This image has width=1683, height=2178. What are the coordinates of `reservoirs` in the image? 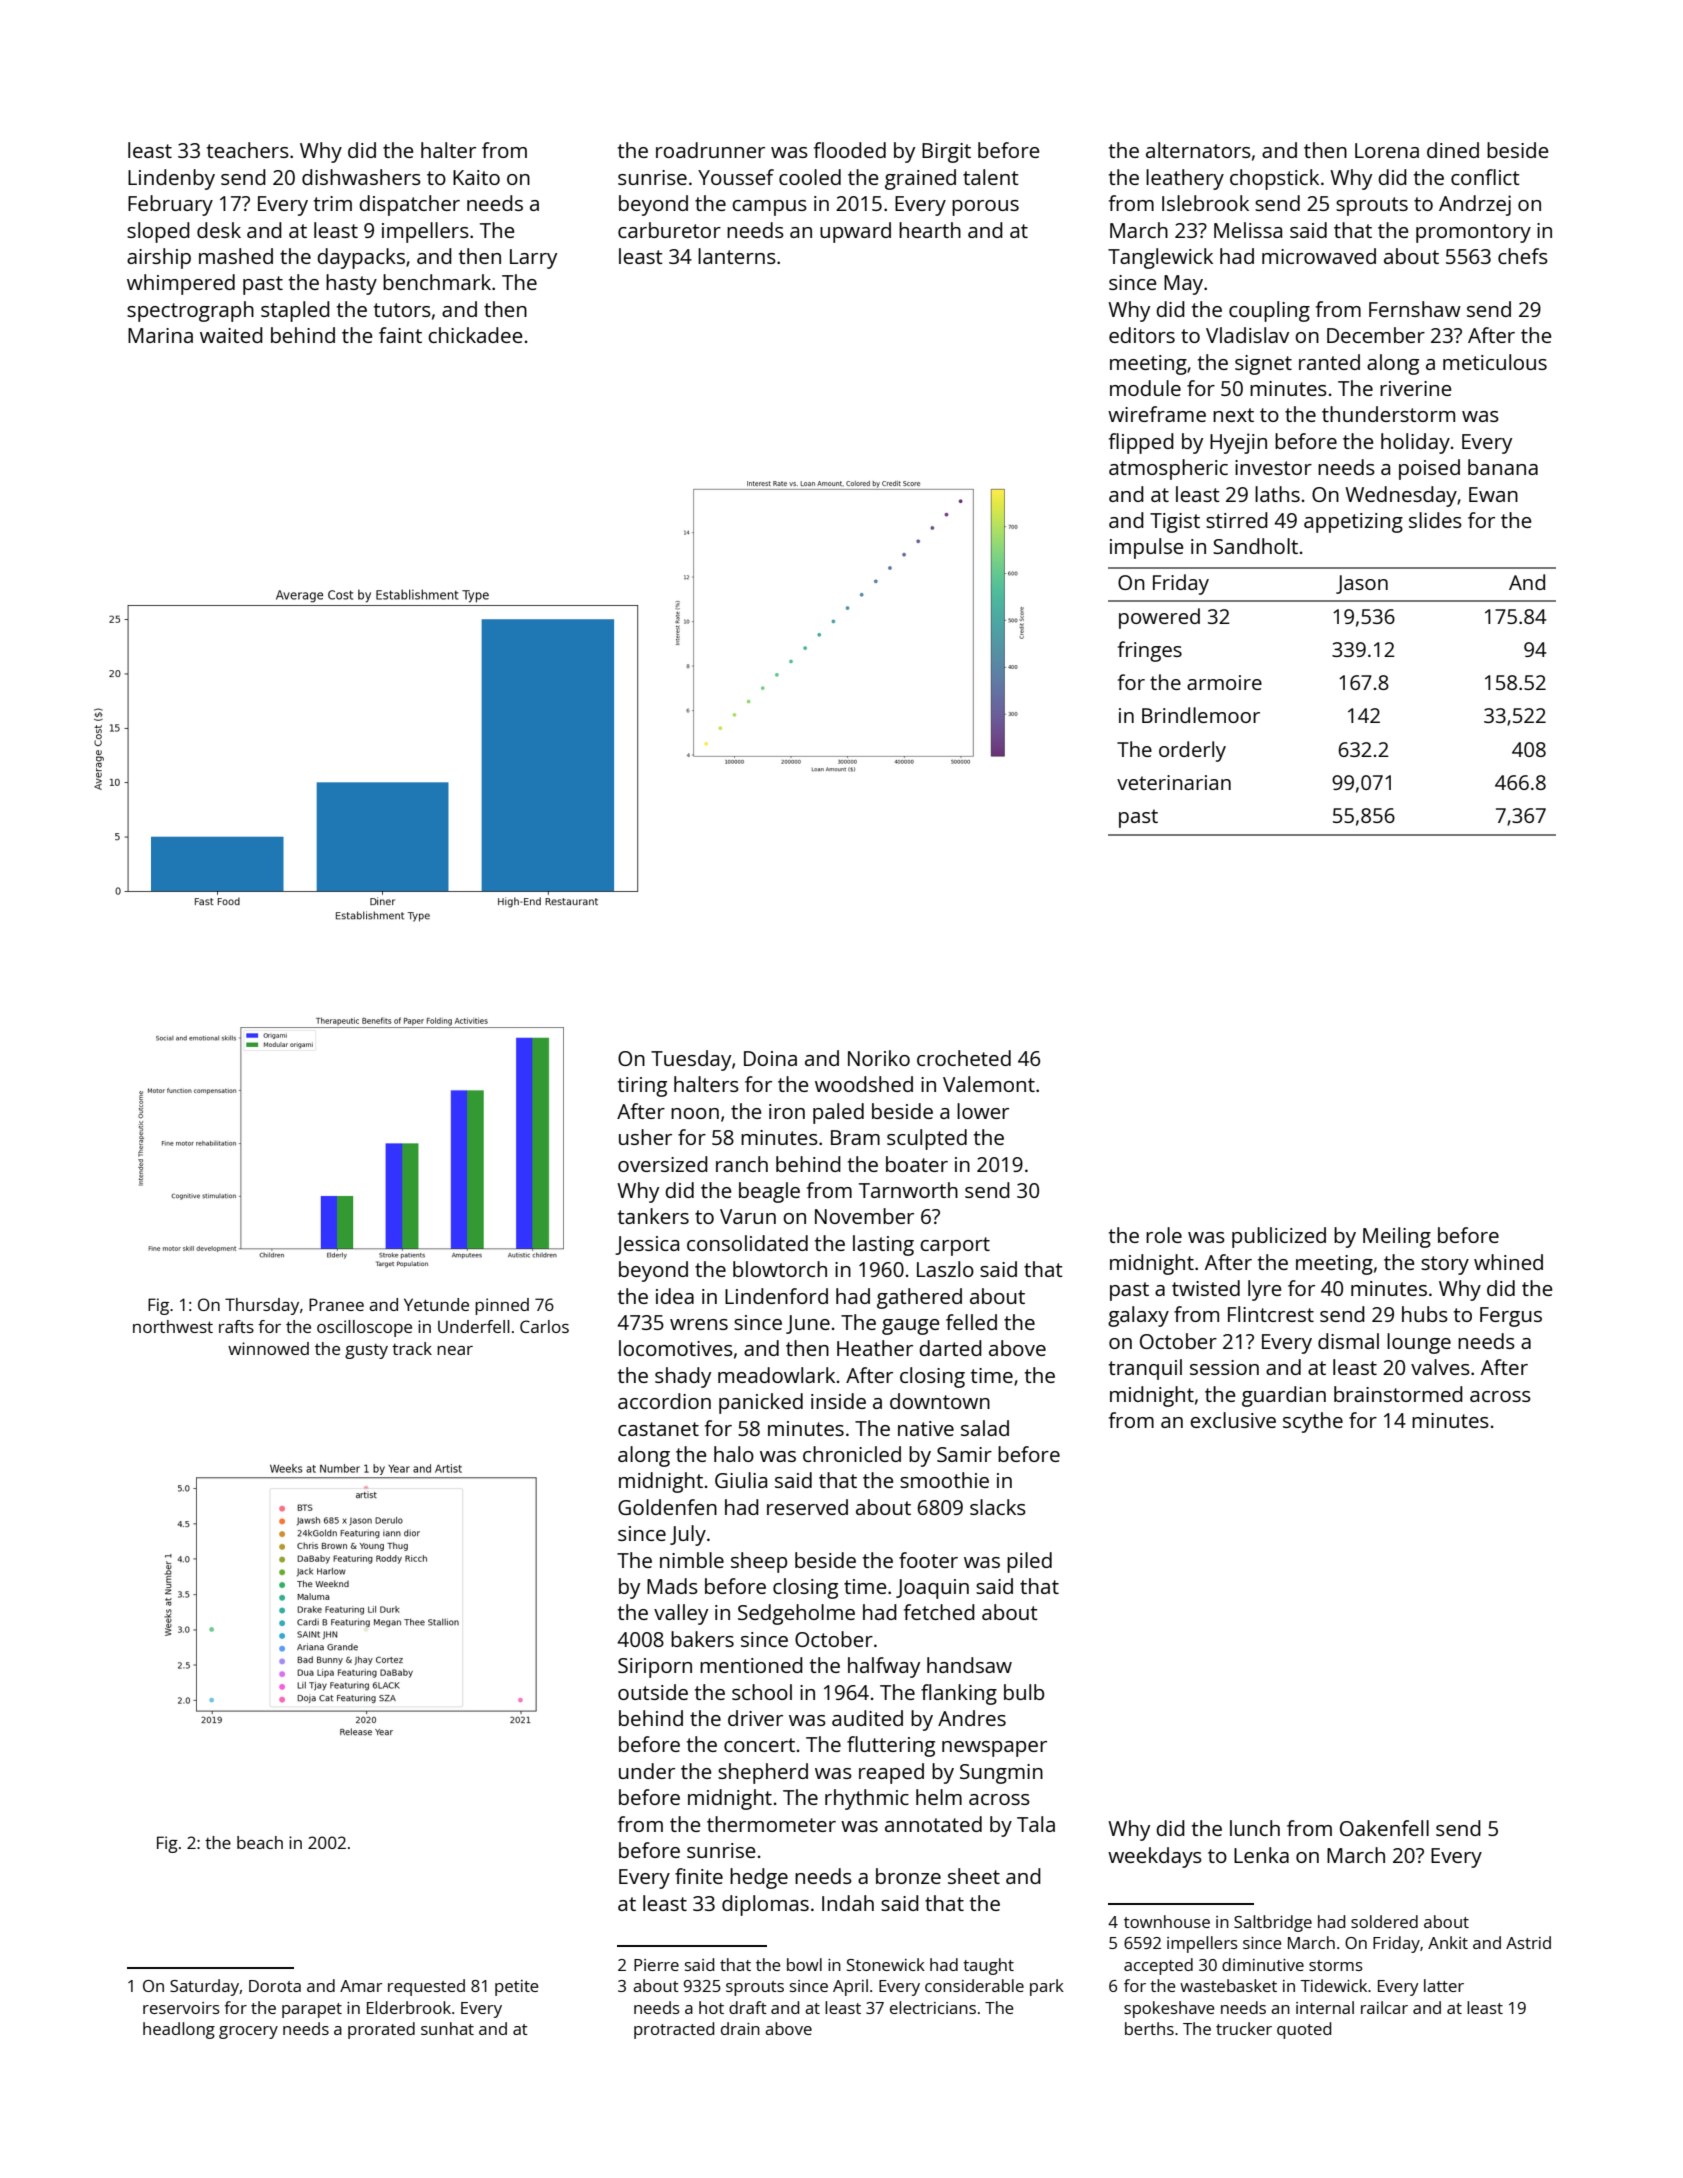 It's located at (181, 2008).
